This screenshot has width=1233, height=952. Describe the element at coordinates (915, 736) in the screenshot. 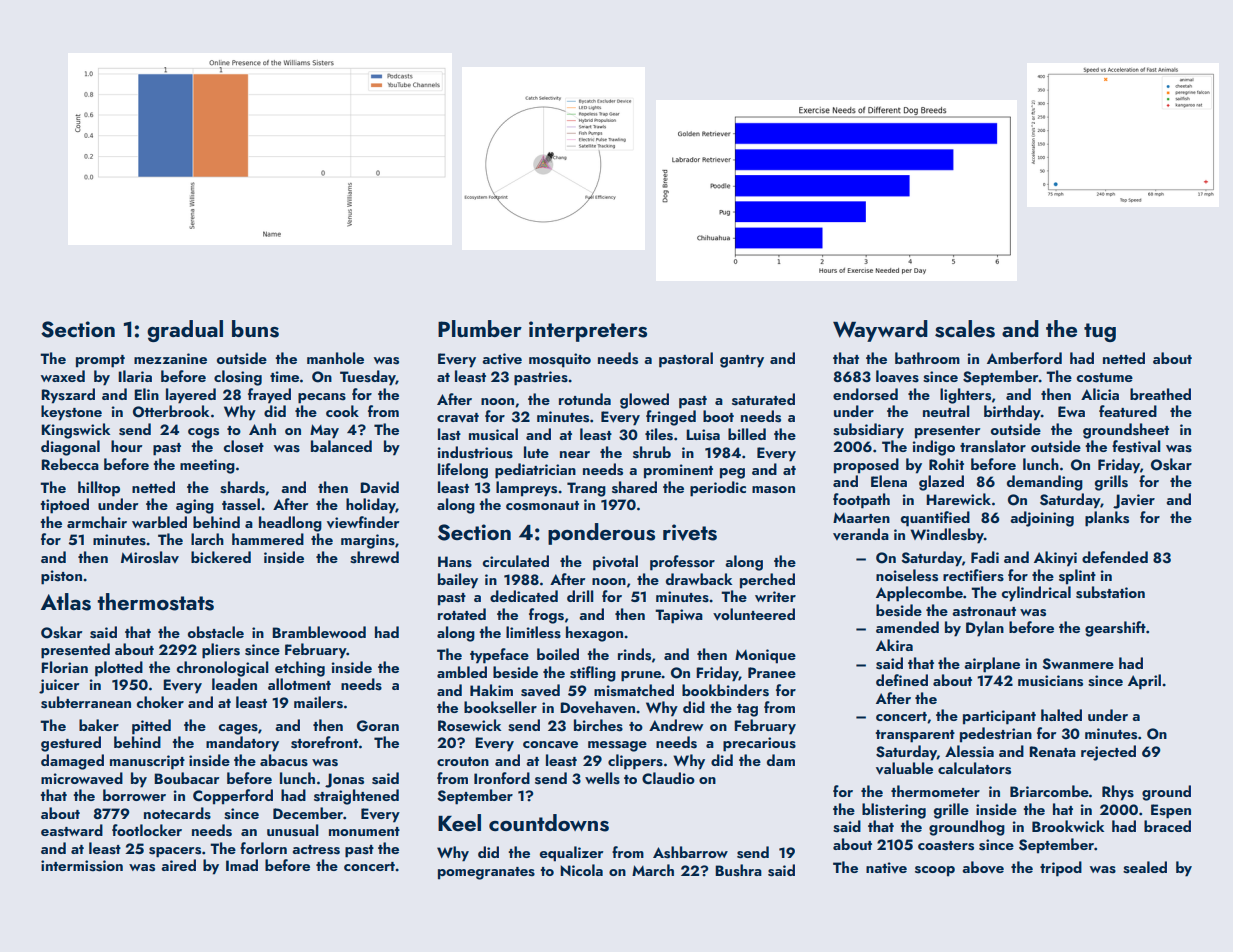

I see `transparent` at that location.
